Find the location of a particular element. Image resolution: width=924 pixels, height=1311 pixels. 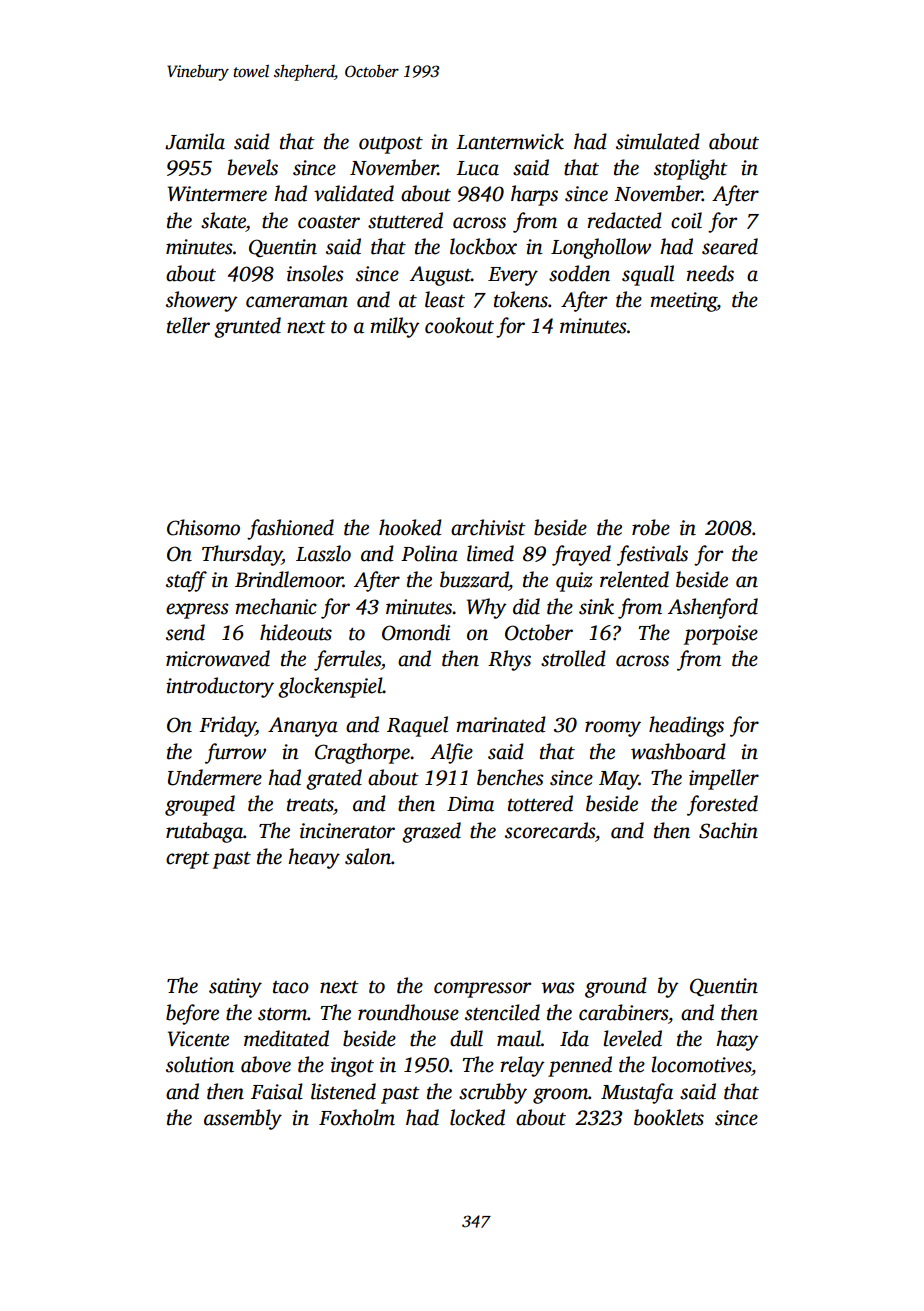

Jamila is located at coordinates (195, 141).
